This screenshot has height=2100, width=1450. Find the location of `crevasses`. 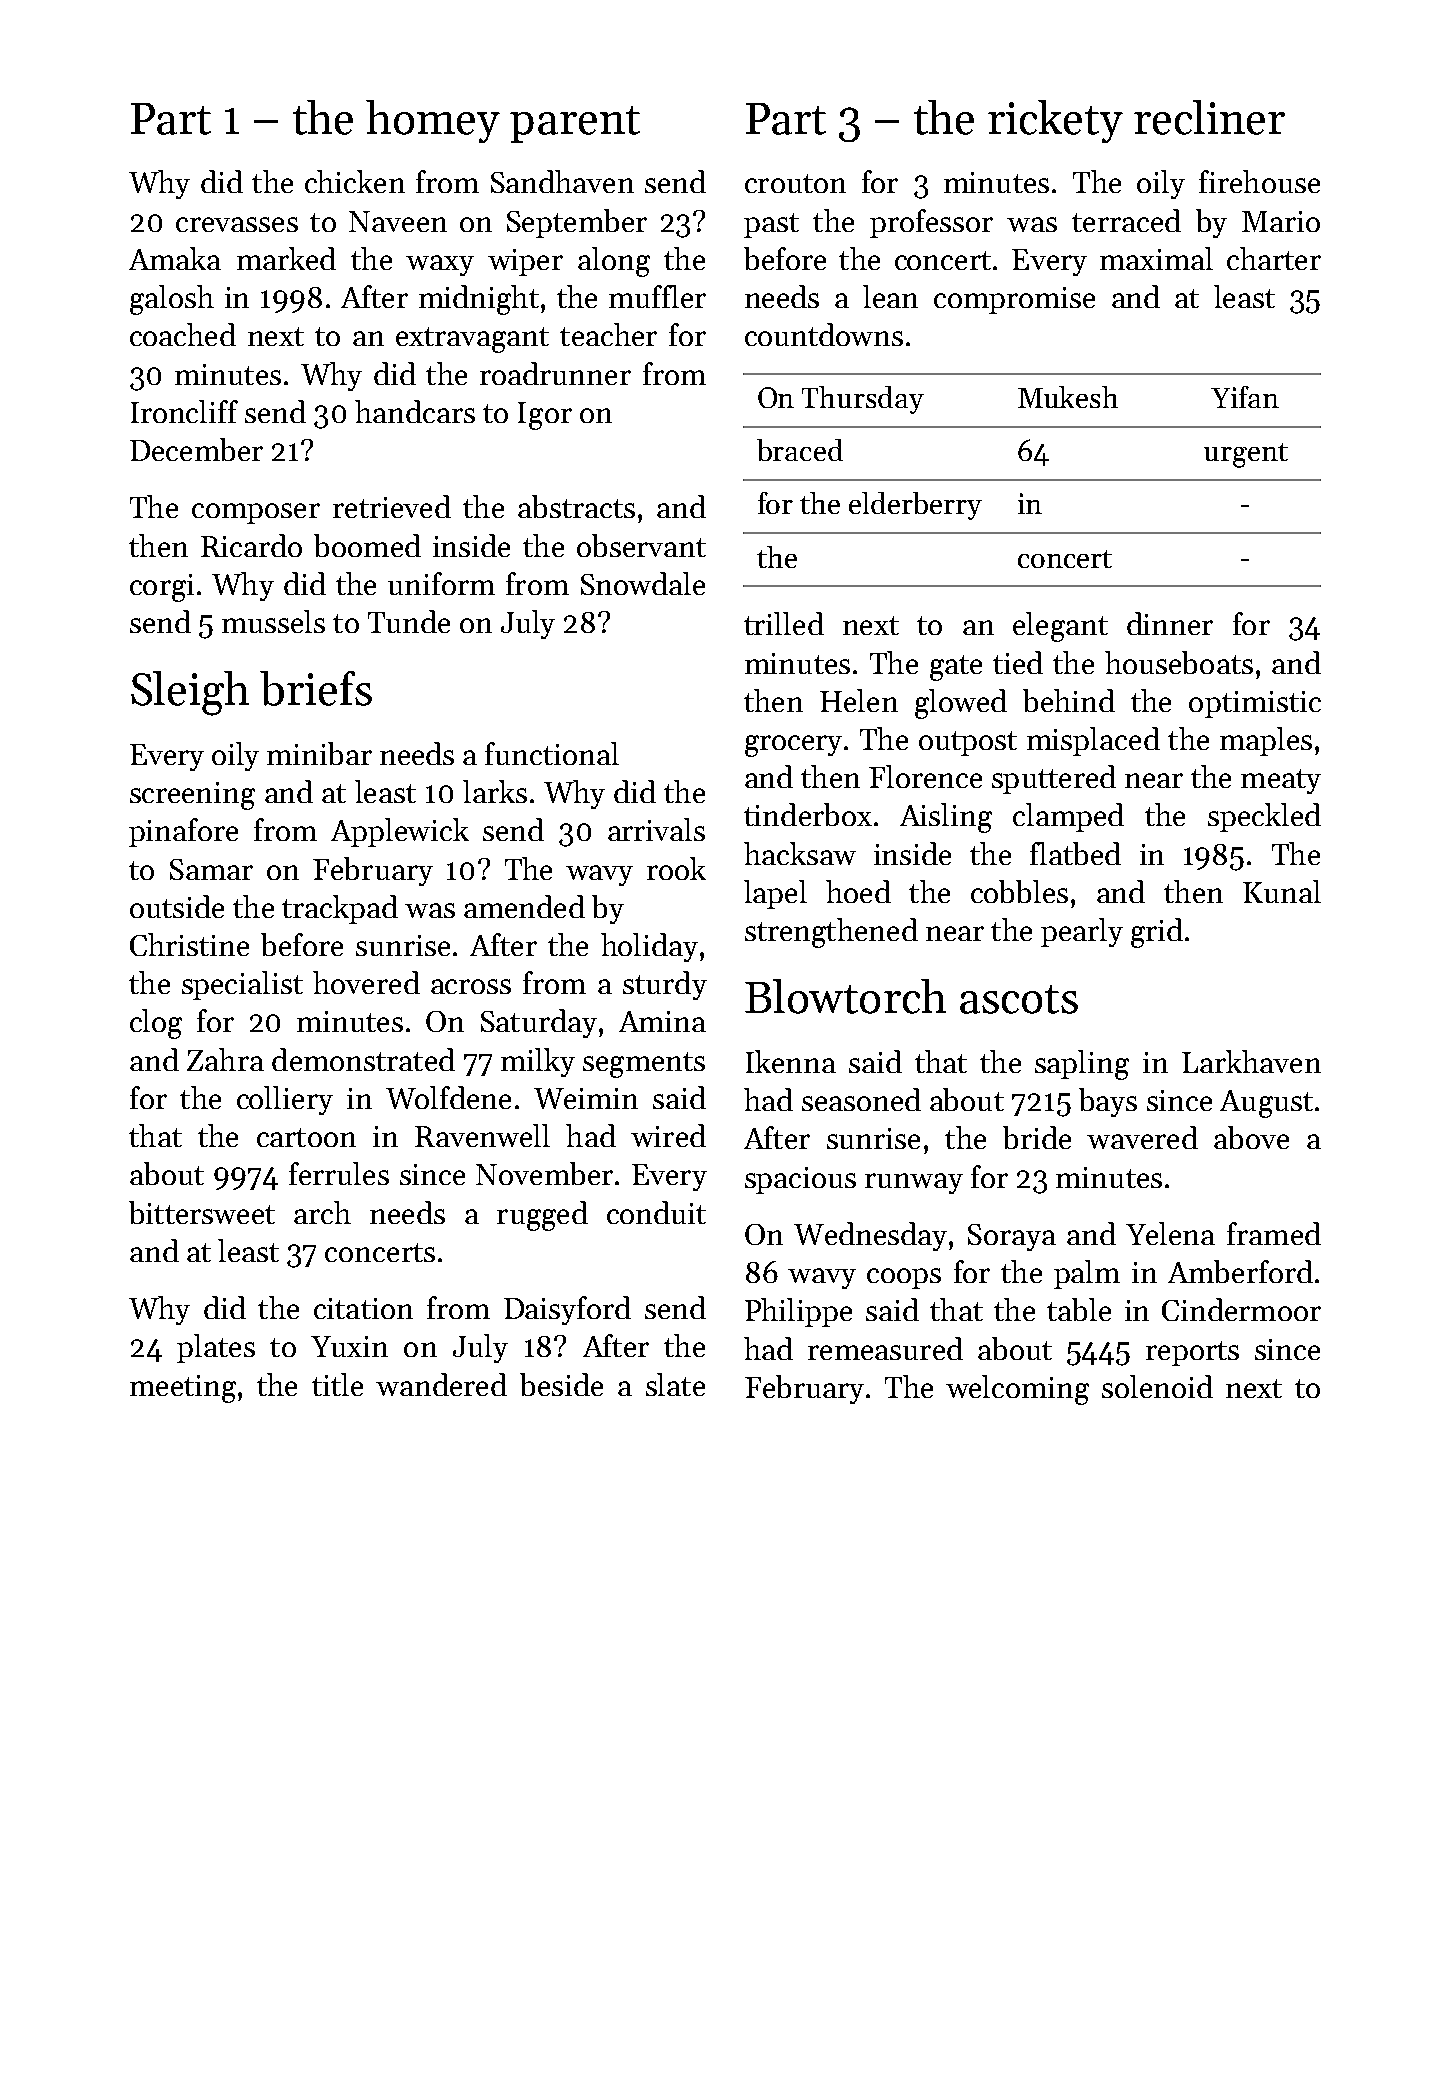

crevasses is located at coordinates (237, 224).
